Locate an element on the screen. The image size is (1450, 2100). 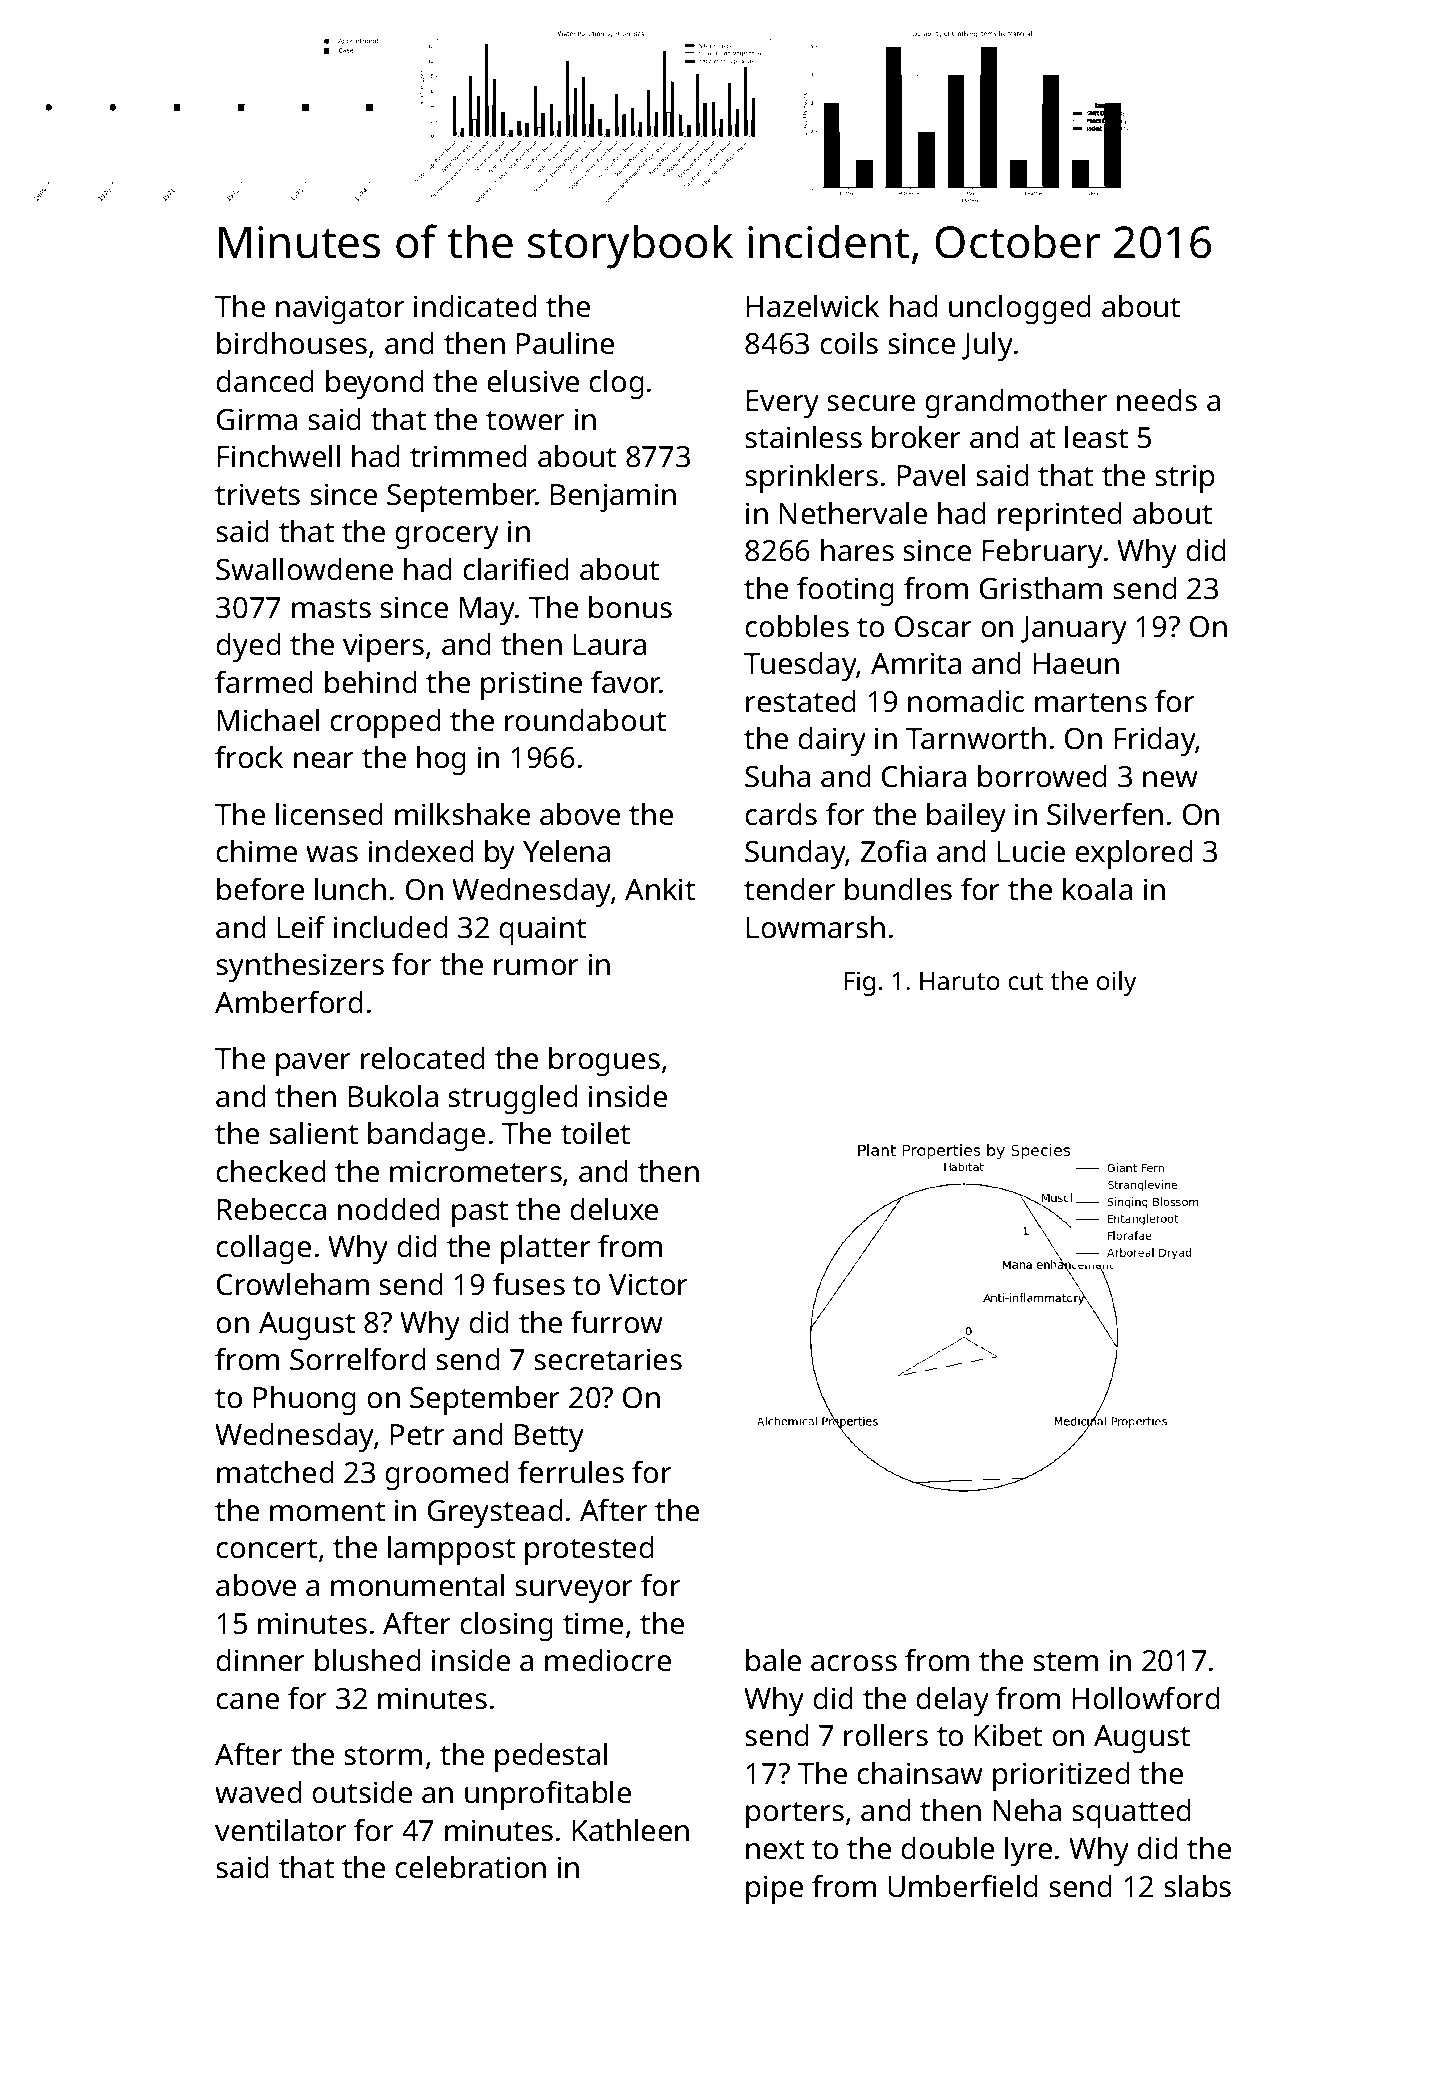
oily is located at coordinates (1116, 983).
